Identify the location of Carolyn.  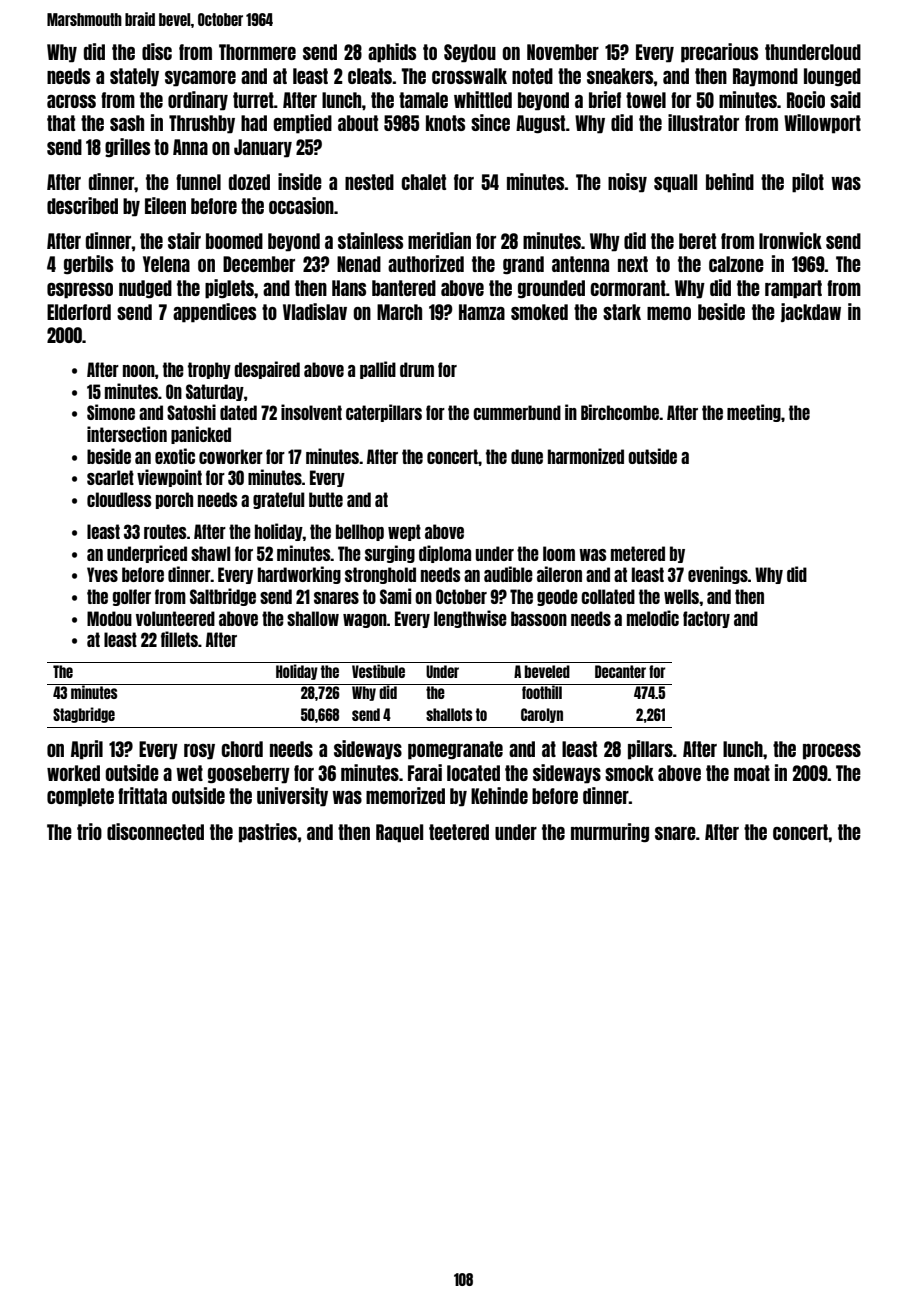
(542, 715).
